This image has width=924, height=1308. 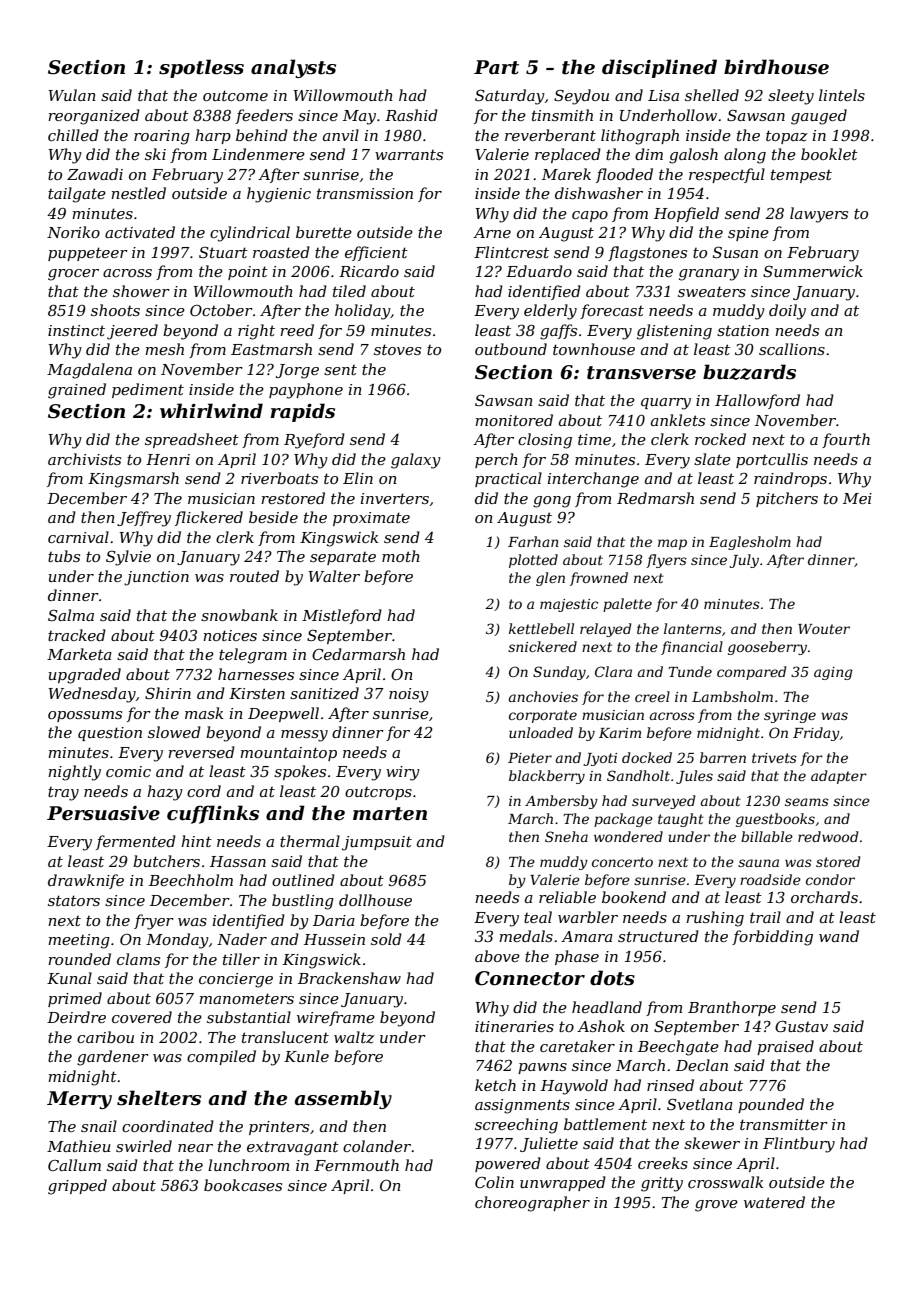 I want to click on lawyers, so click(x=819, y=215).
